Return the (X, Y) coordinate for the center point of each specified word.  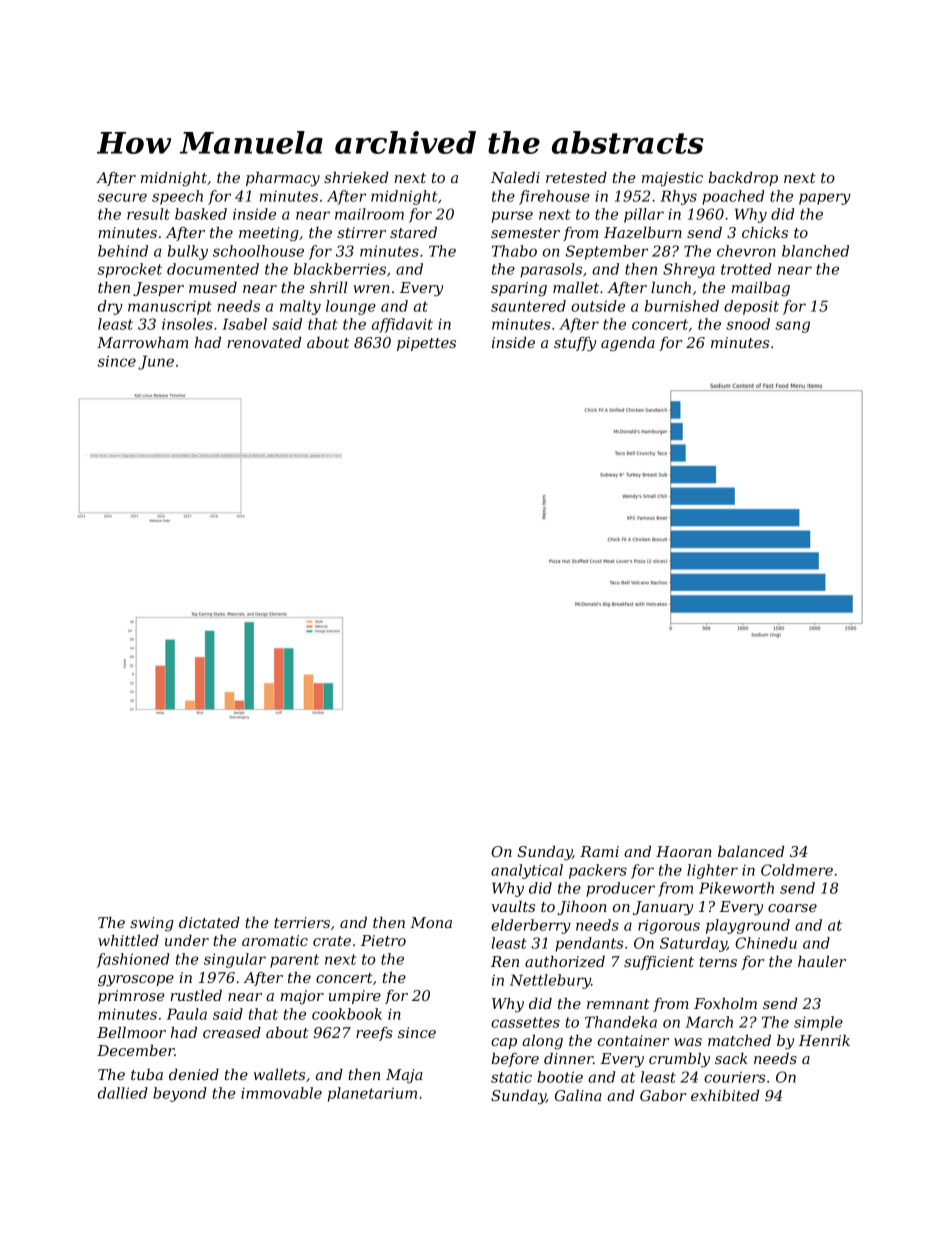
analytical (527, 871)
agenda (628, 344)
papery (825, 199)
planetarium (372, 1094)
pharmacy (283, 179)
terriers (302, 922)
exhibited (725, 1095)
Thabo (514, 251)
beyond (180, 1094)
